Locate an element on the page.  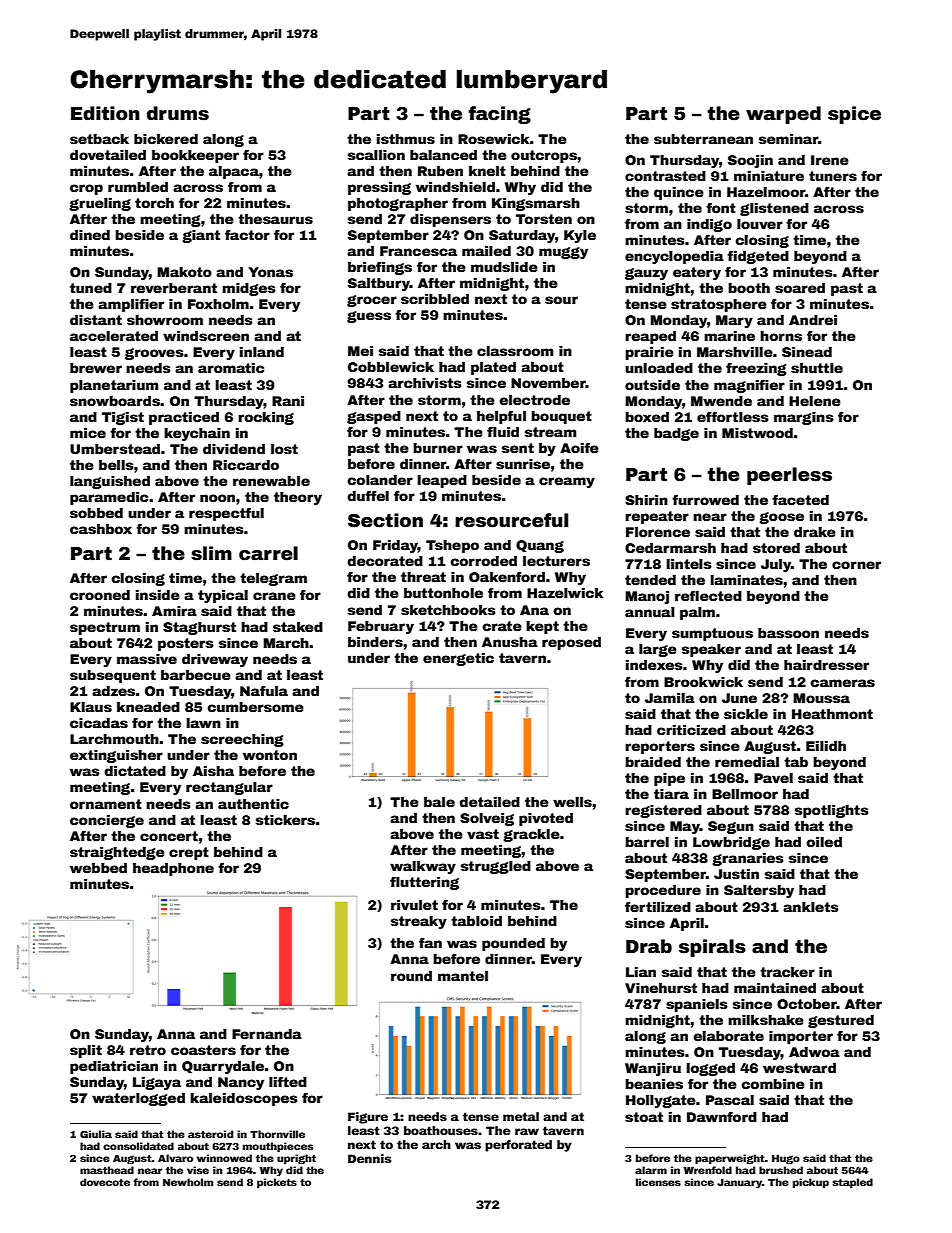
alpaca is located at coordinates (234, 172).
